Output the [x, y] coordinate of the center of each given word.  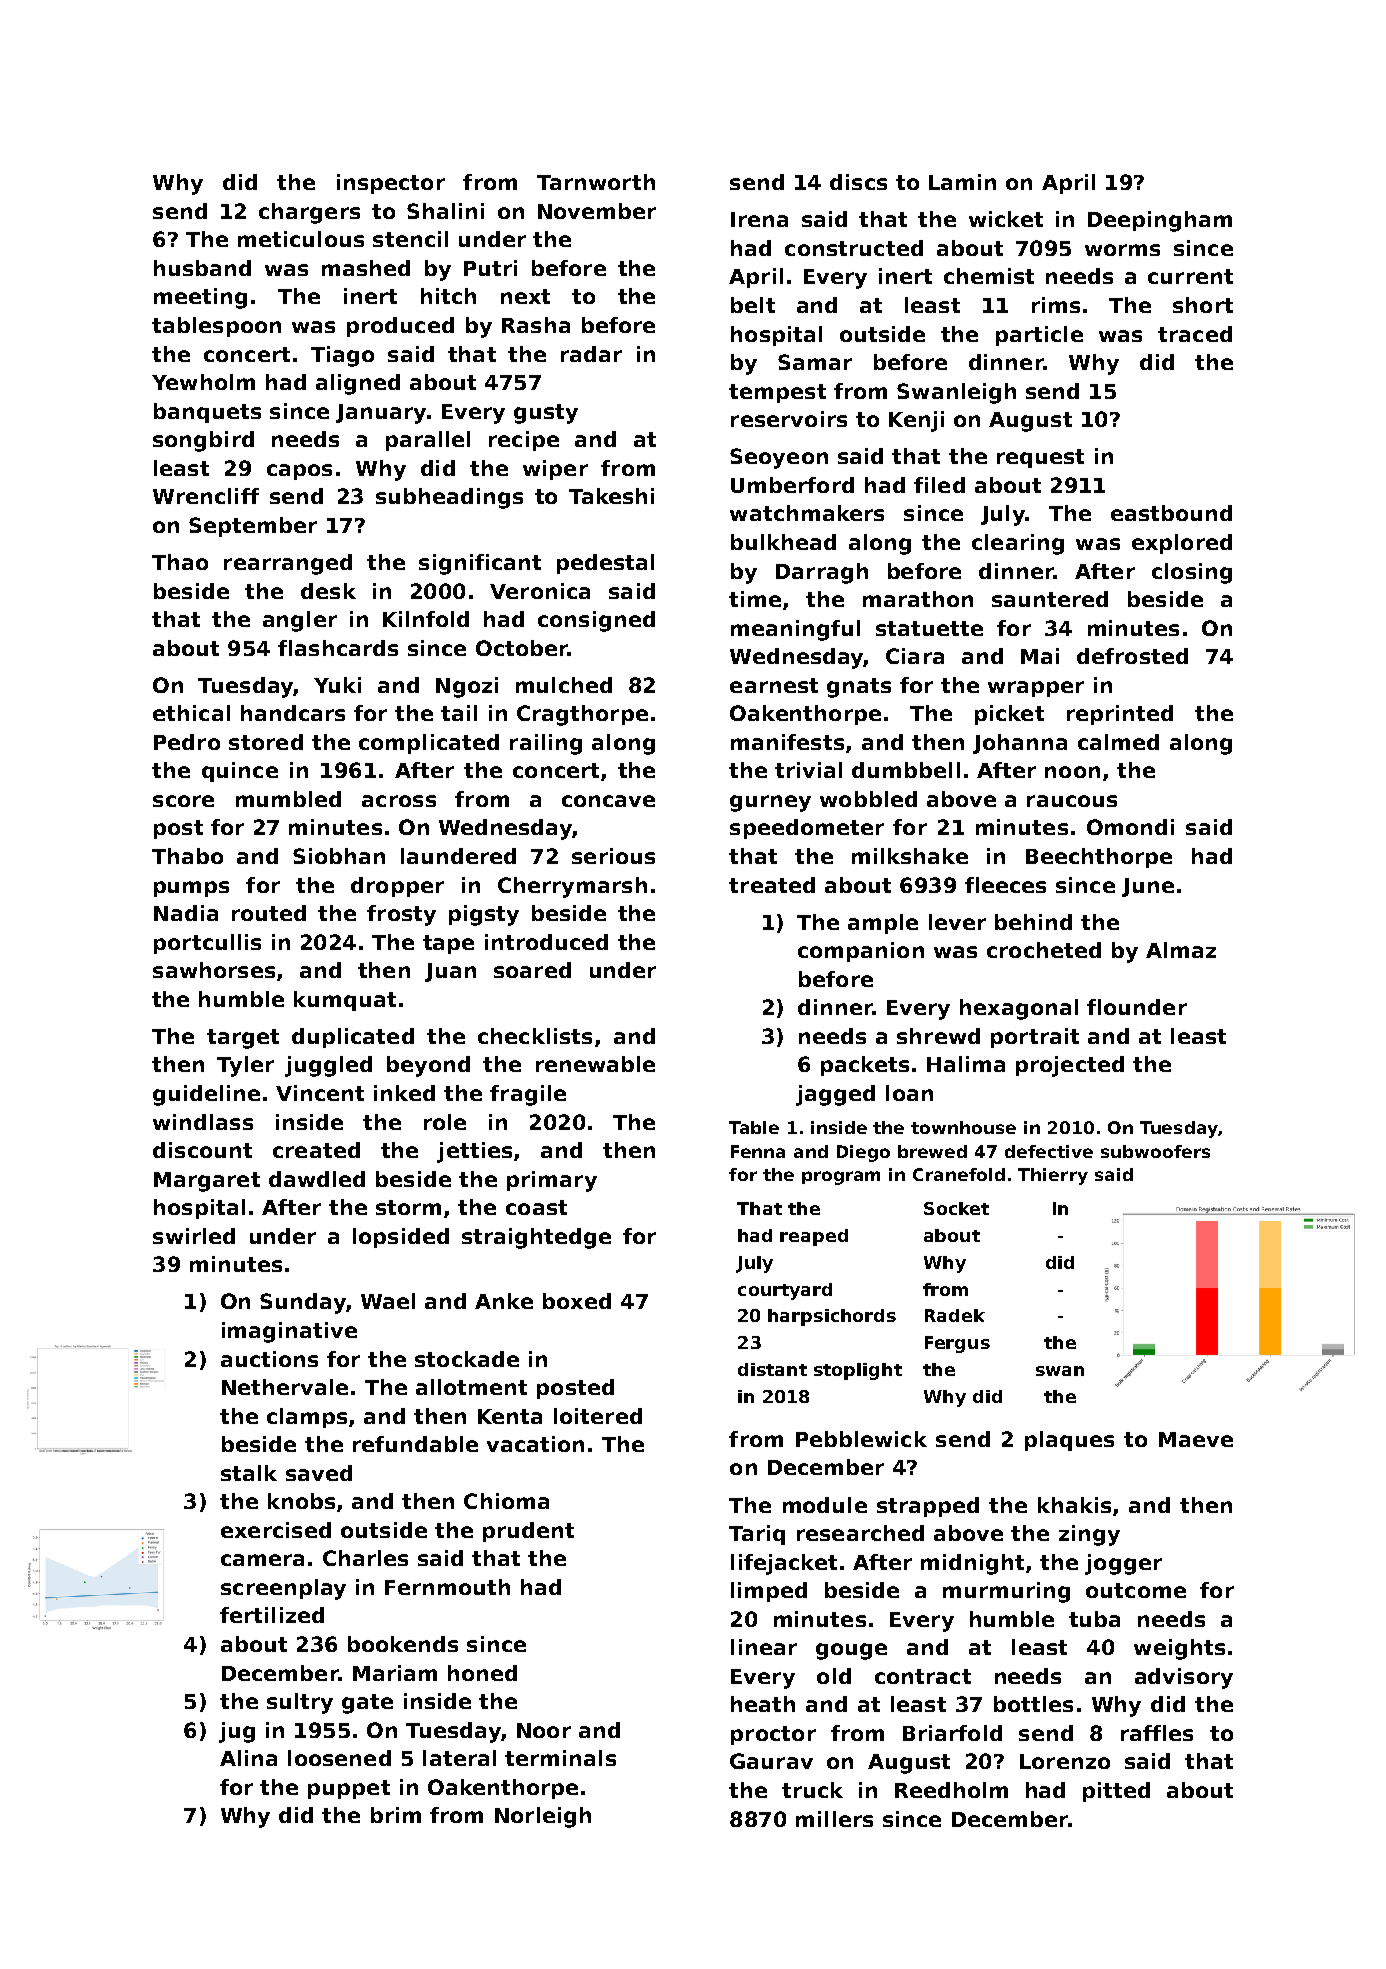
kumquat [345, 1001]
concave [608, 801]
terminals [560, 1758]
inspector [391, 184]
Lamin [962, 182]
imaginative [289, 1332]
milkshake [910, 856]
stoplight [858, 1371]
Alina [248, 1758]
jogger [1123, 1564]
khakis [1074, 1505]
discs [858, 182]
